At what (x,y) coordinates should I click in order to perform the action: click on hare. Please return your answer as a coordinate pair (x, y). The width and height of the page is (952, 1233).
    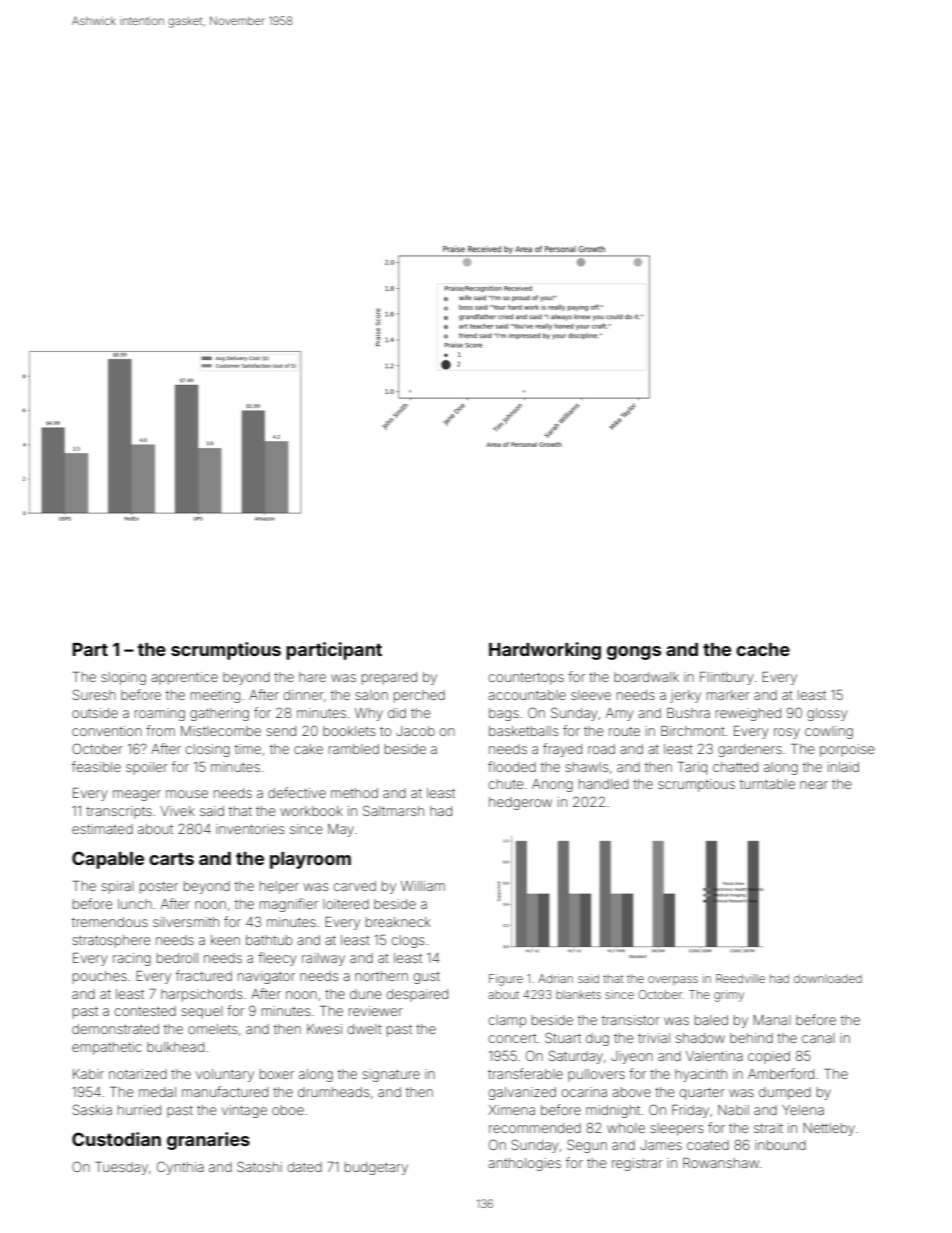
    Looking at the image, I should click on (312, 677).
